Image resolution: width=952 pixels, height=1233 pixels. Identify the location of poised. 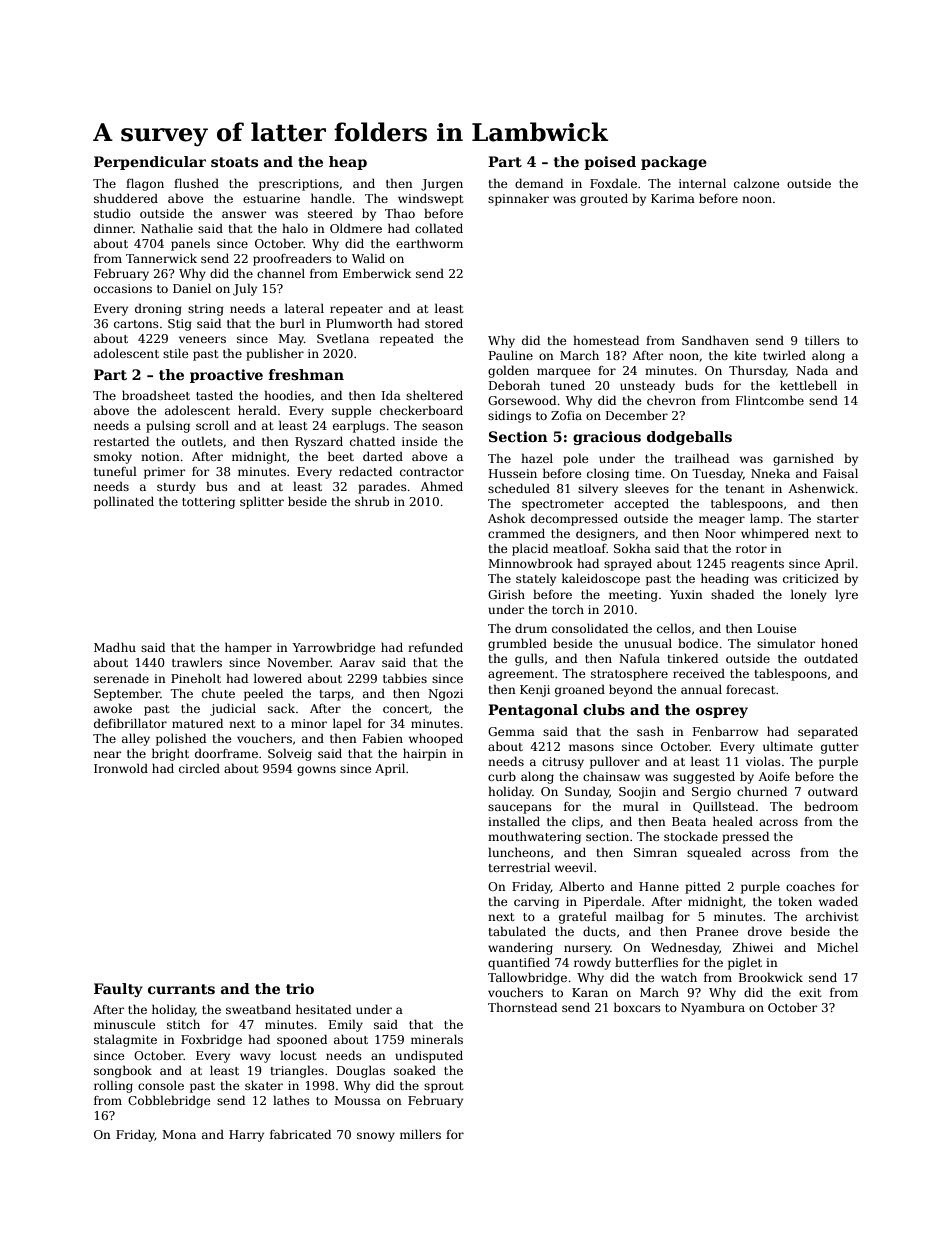
(610, 163).
